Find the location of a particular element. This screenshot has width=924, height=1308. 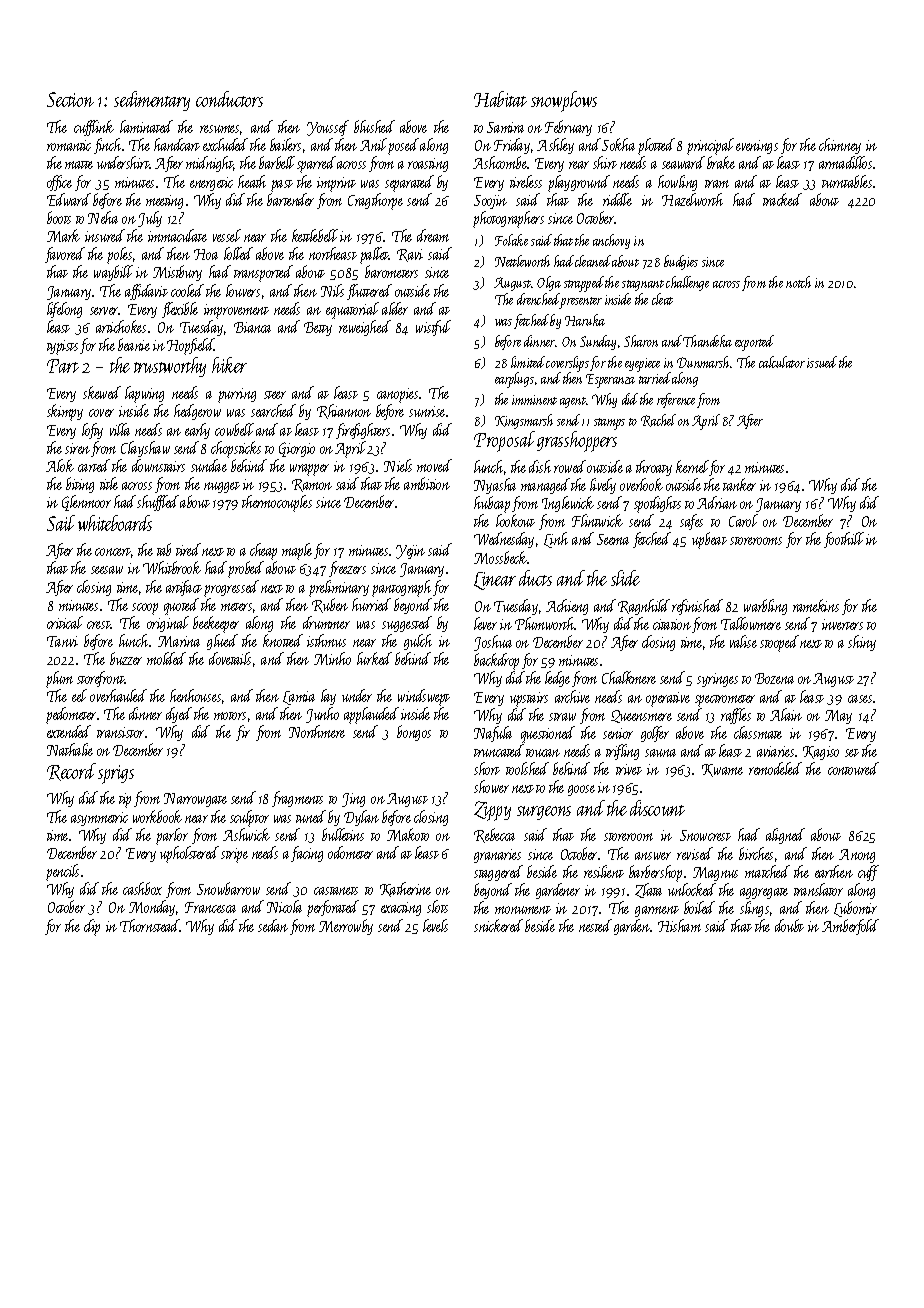

wrapper is located at coordinates (309, 470).
